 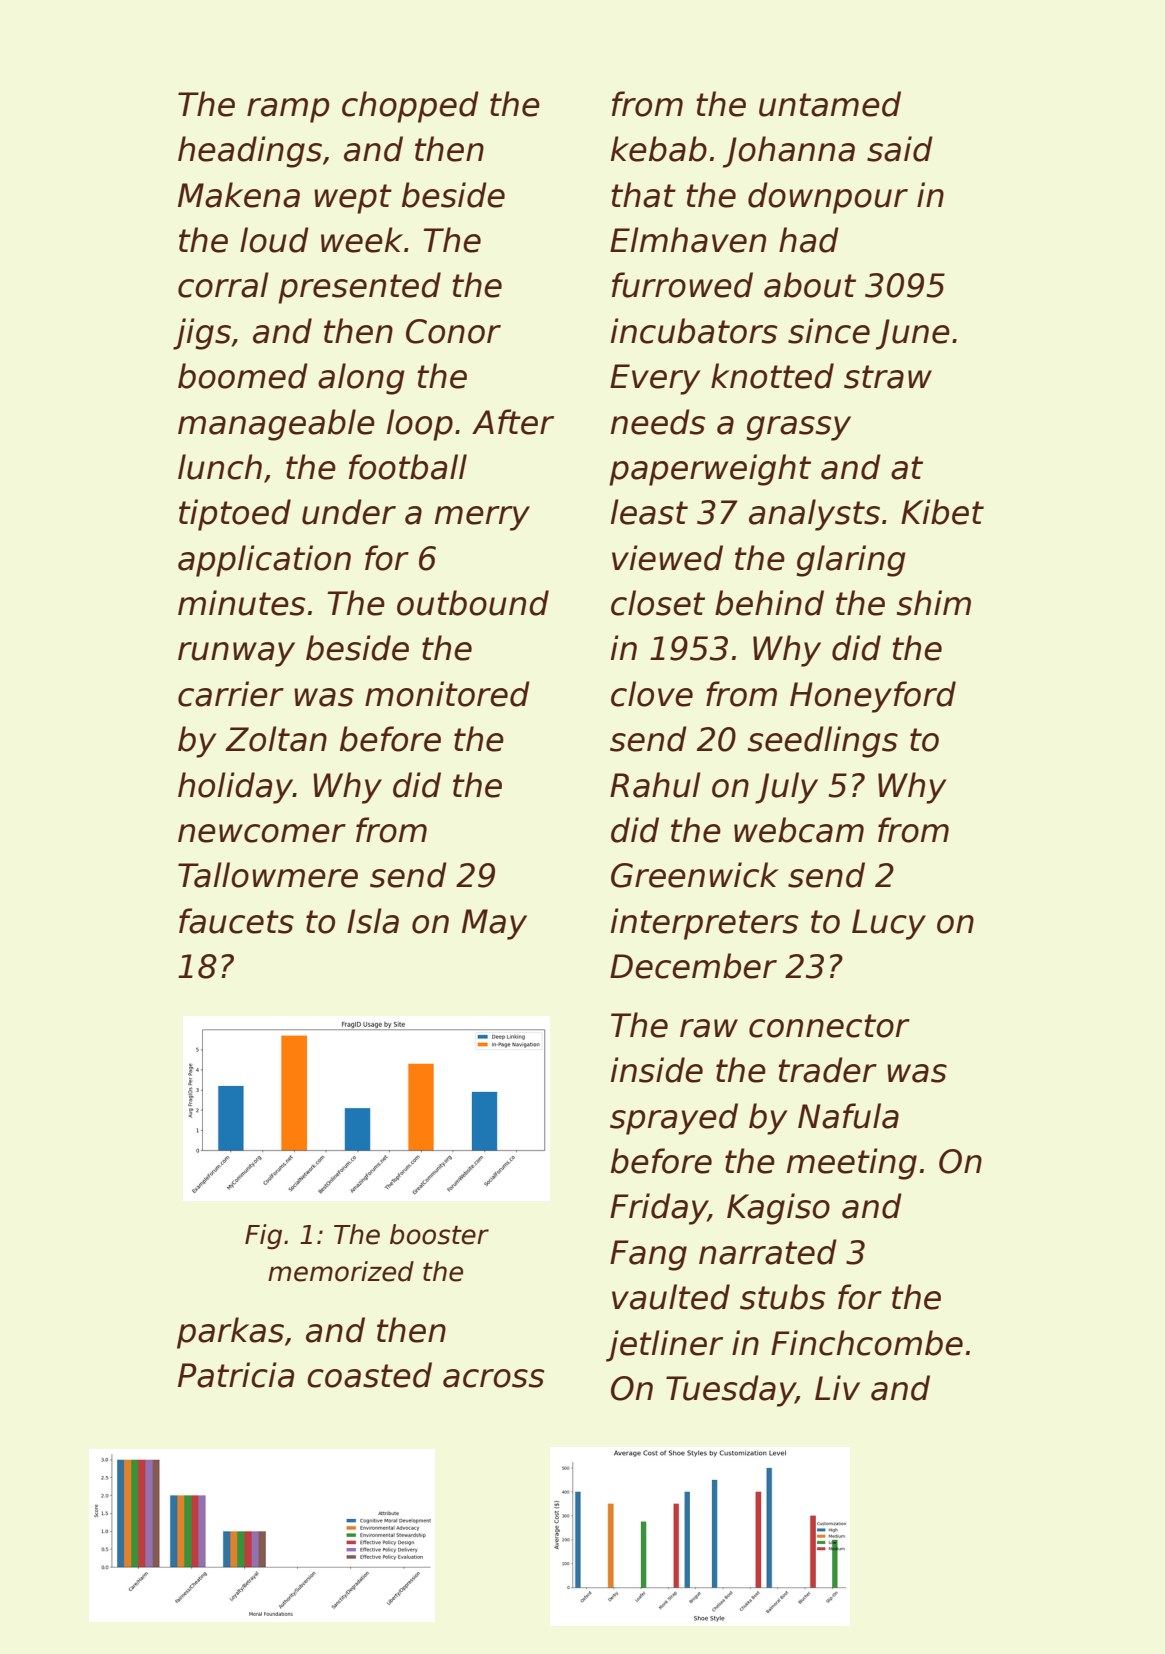 I want to click on Zoltan, so click(x=276, y=739).
